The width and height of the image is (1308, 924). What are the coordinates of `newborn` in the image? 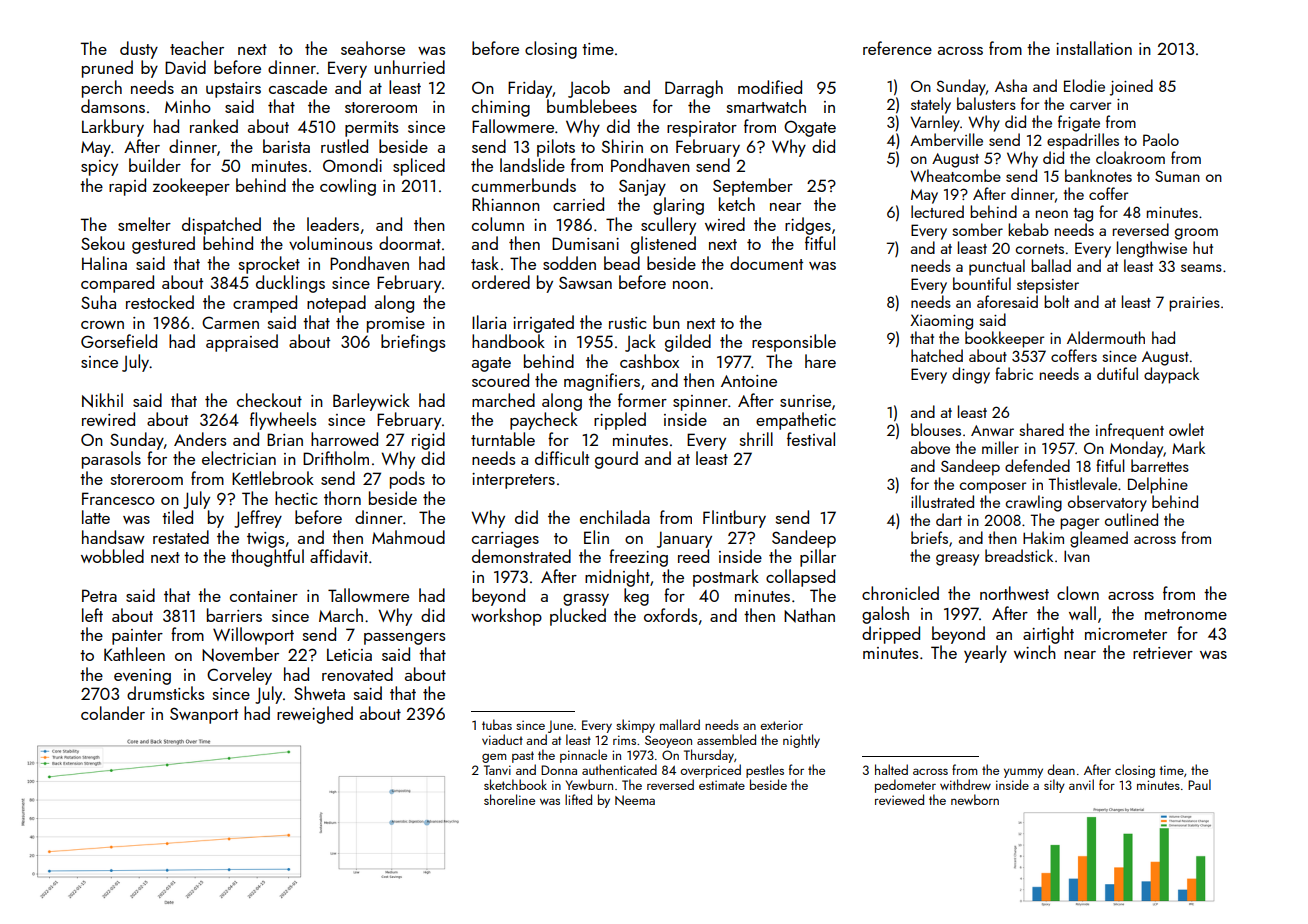 It's located at (975, 799).
